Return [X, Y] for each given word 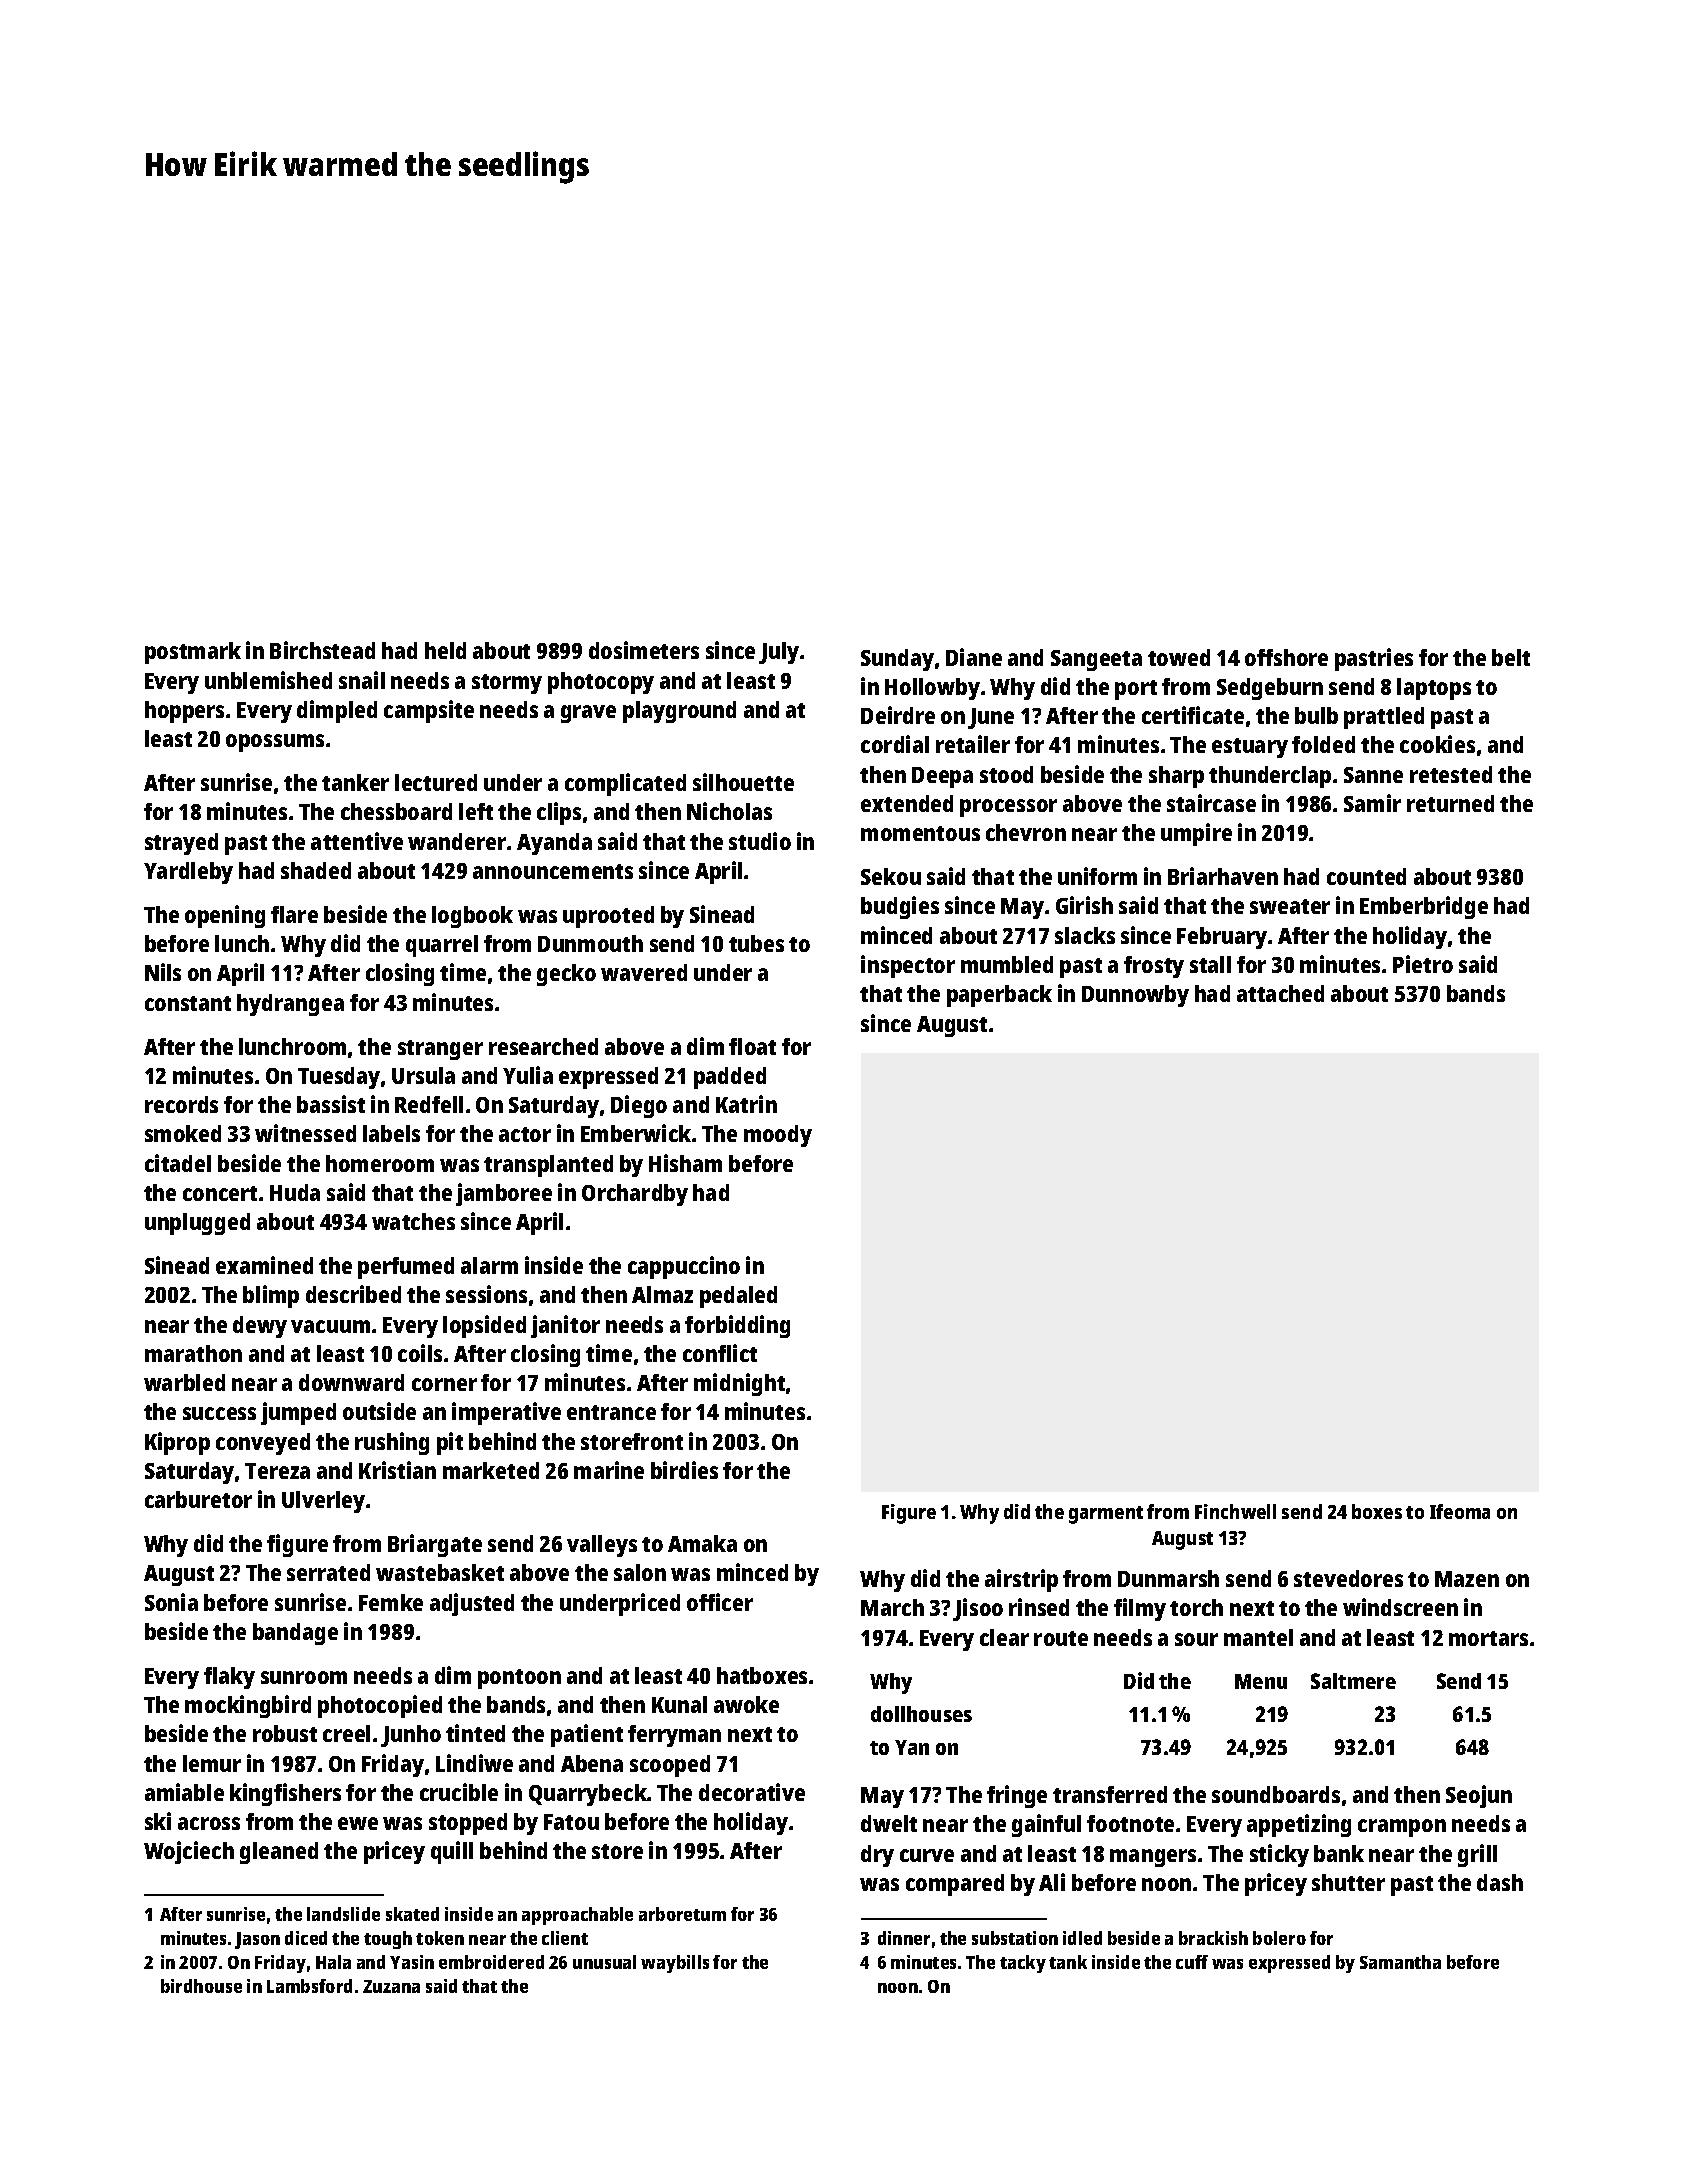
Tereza [277, 1471]
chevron [1026, 832]
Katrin [746, 1104]
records [181, 1104]
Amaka [702, 1543]
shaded [316, 870]
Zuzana [391, 1986]
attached [1280, 993]
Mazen [1467, 1579]
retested [1451, 774]
